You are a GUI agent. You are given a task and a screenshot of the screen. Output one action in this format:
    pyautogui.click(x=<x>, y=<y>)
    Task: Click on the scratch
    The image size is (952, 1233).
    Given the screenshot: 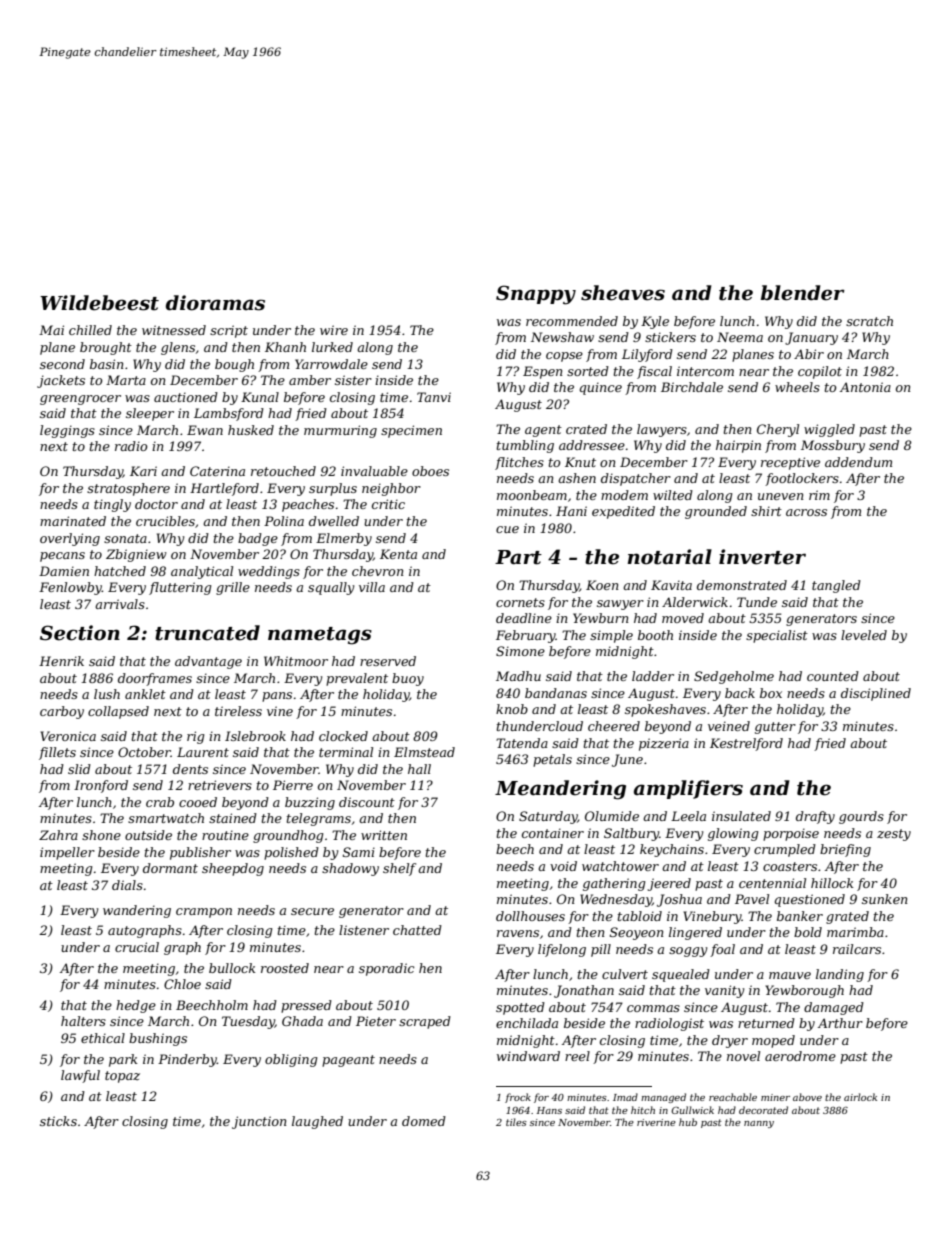 What is the action you would take?
    pyautogui.click(x=869, y=321)
